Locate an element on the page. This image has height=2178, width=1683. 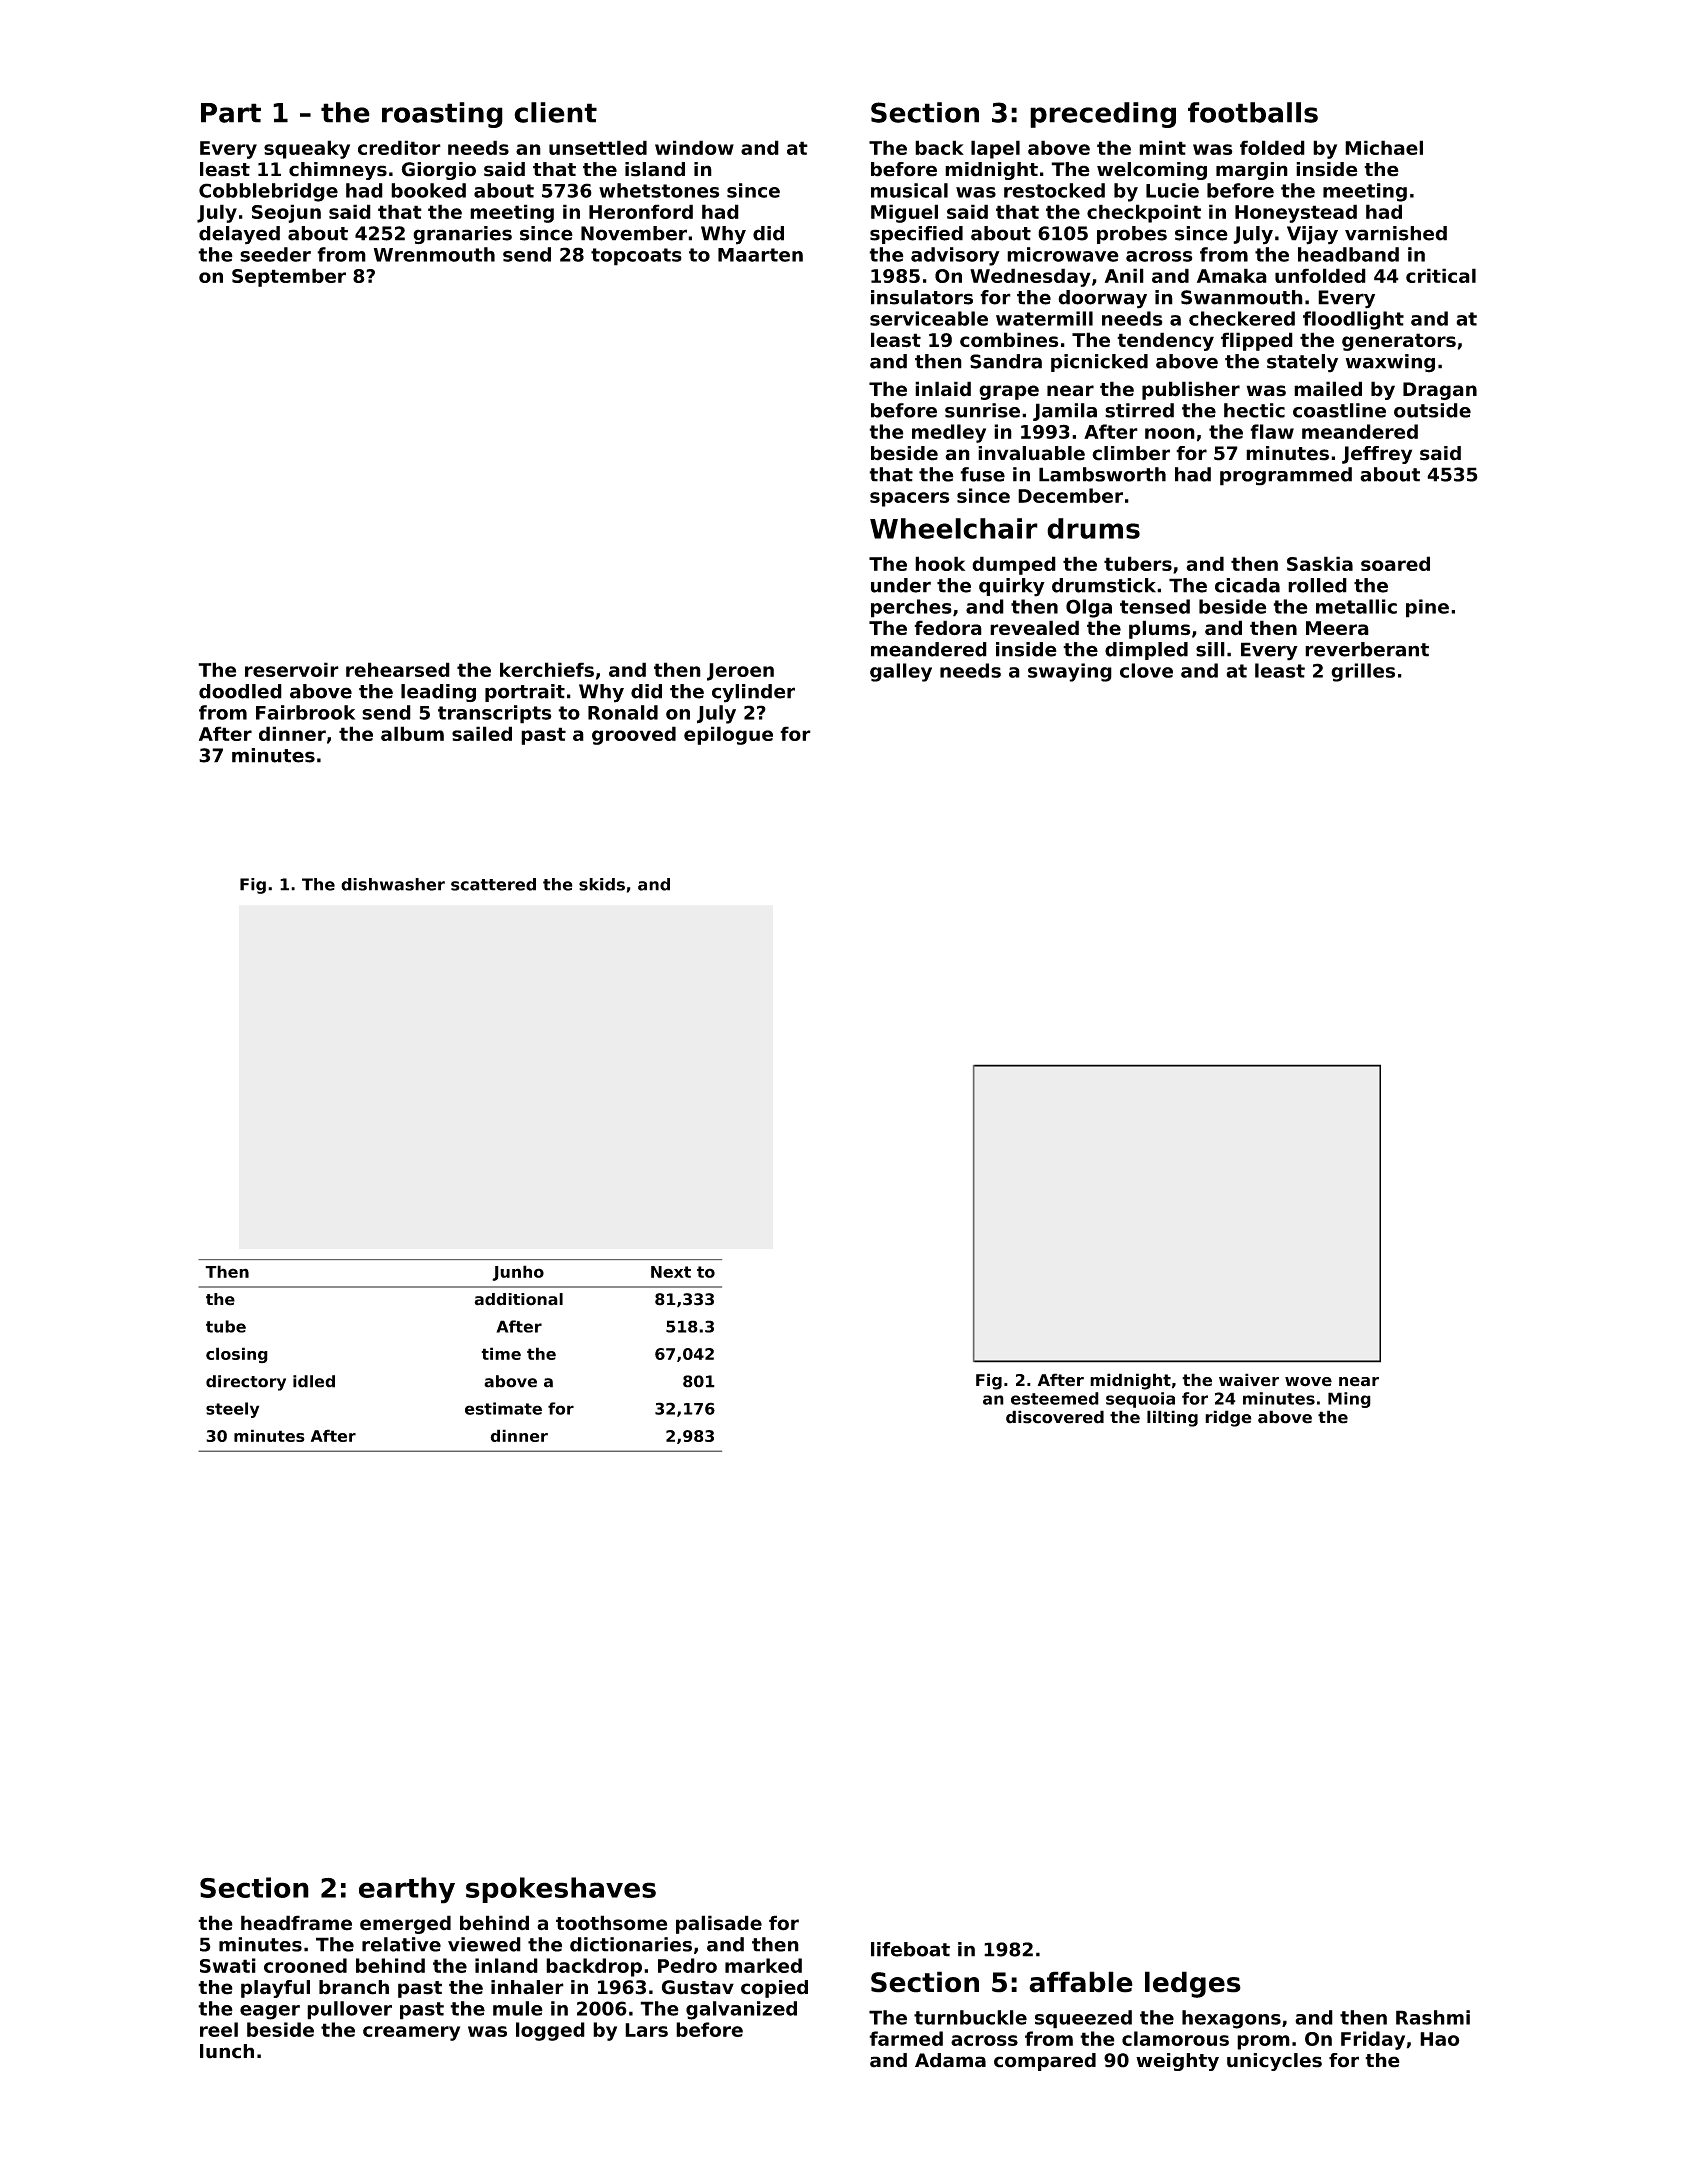
dishwasher is located at coordinates (393, 884).
